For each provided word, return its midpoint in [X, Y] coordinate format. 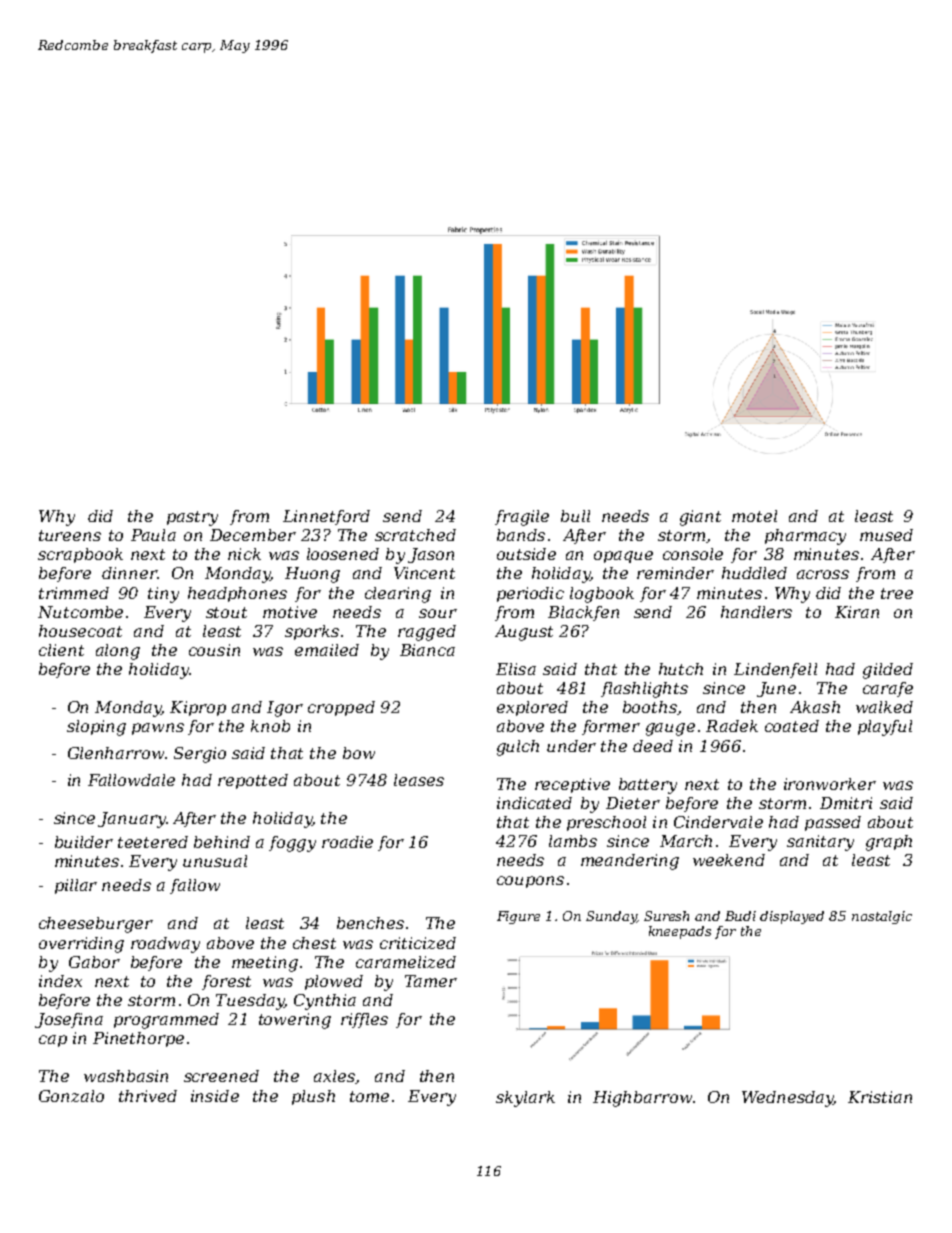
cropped [341, 708]
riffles [364, 1020]
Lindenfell [775, 670]
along [118, 652]
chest [314, 943]
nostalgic [882, 917]
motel [754, 516]
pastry [192, 518]
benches [370, 923]
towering [295, 1021]
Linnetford [326, 517]
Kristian [880, 1097]
